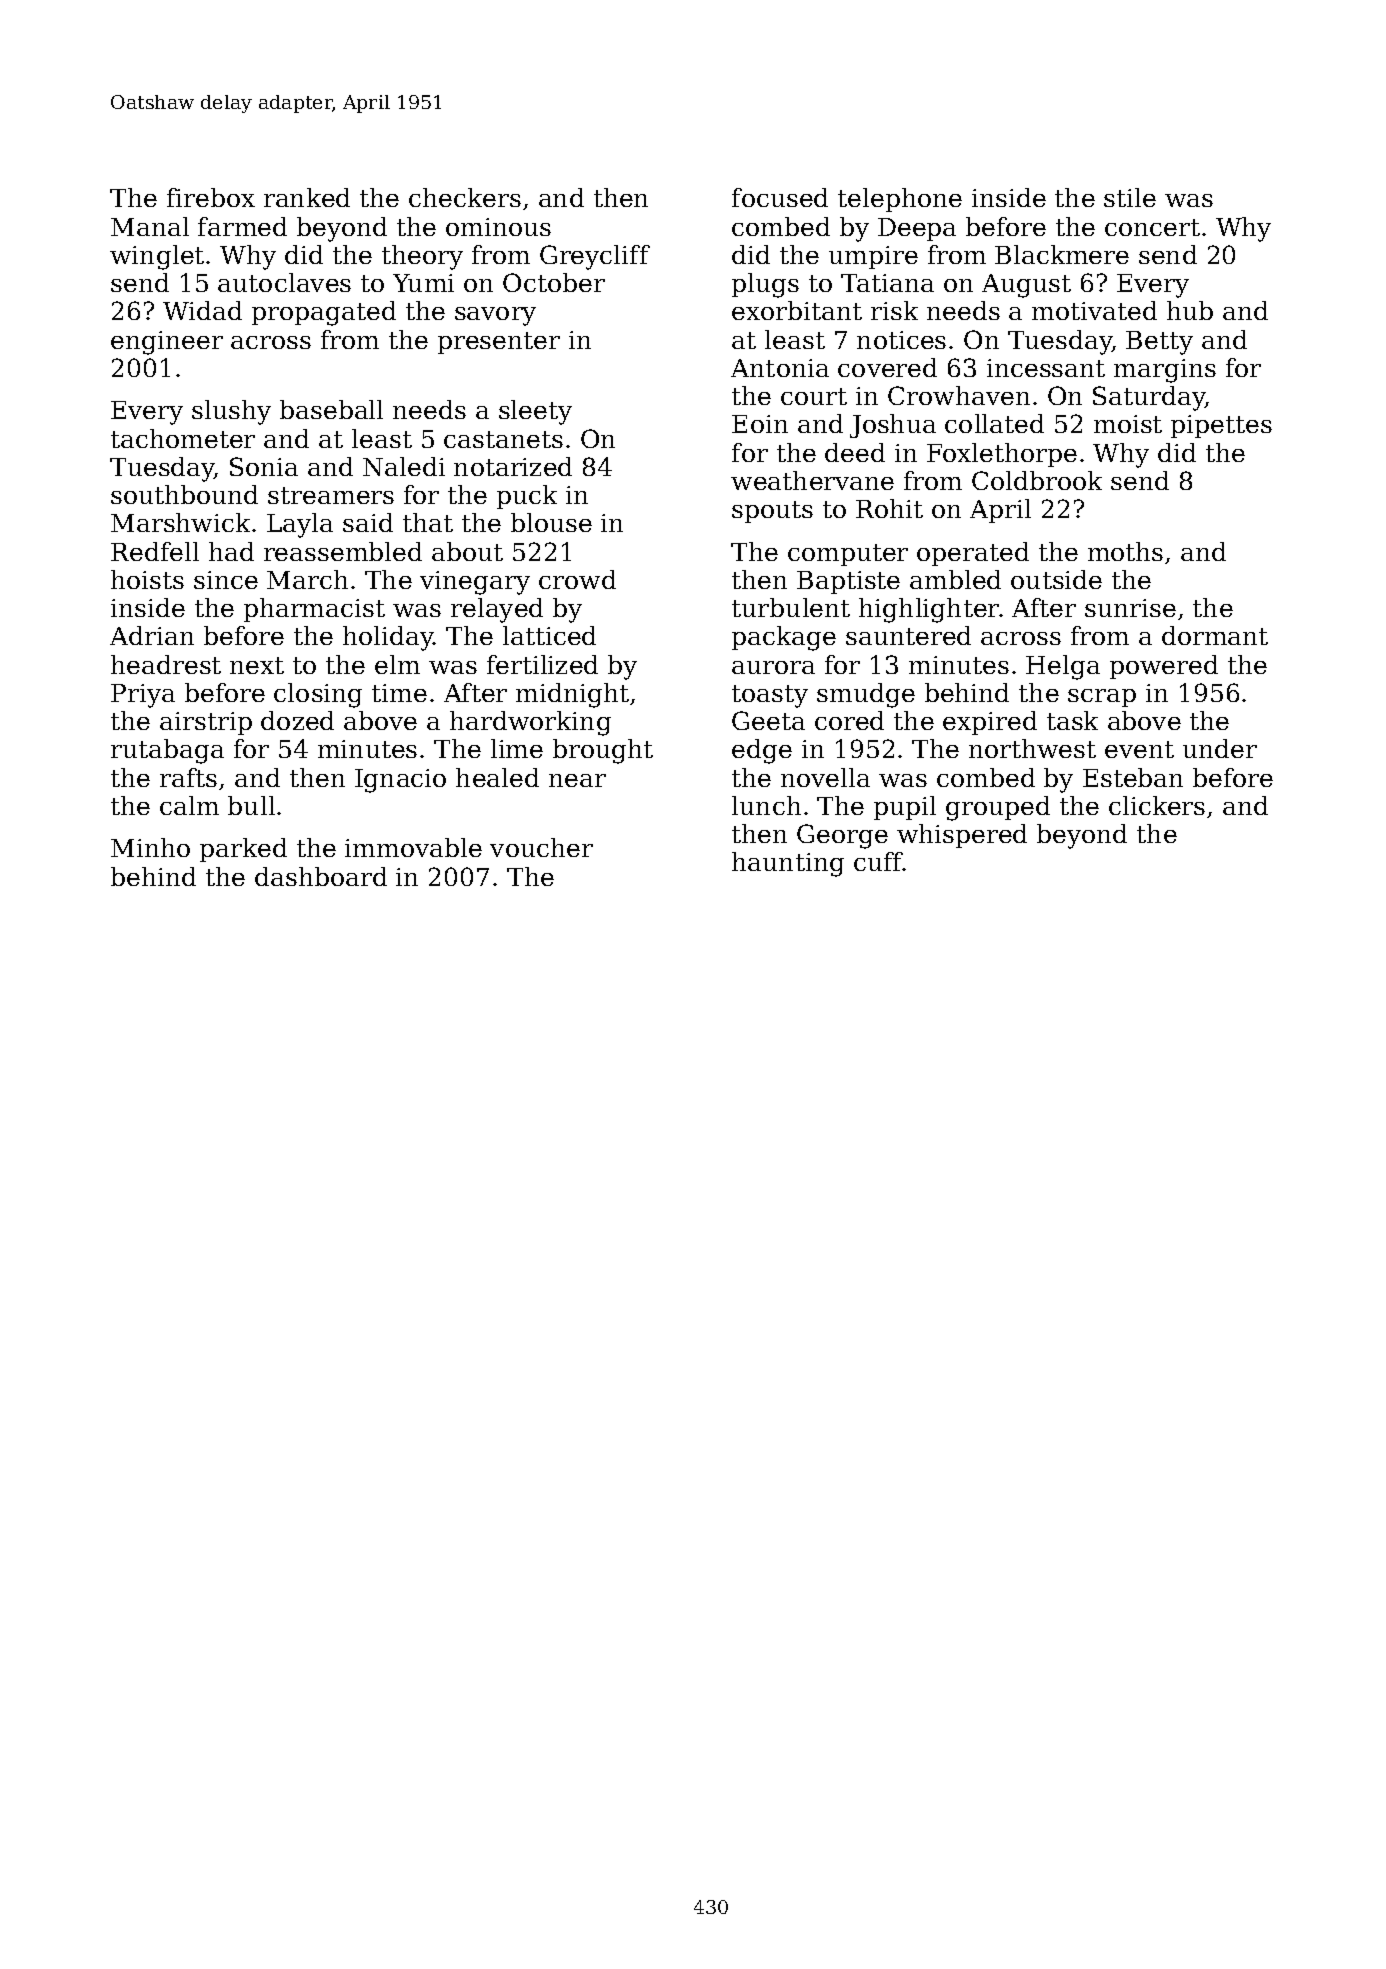  I want to click on cuff, so click(878, 861).
